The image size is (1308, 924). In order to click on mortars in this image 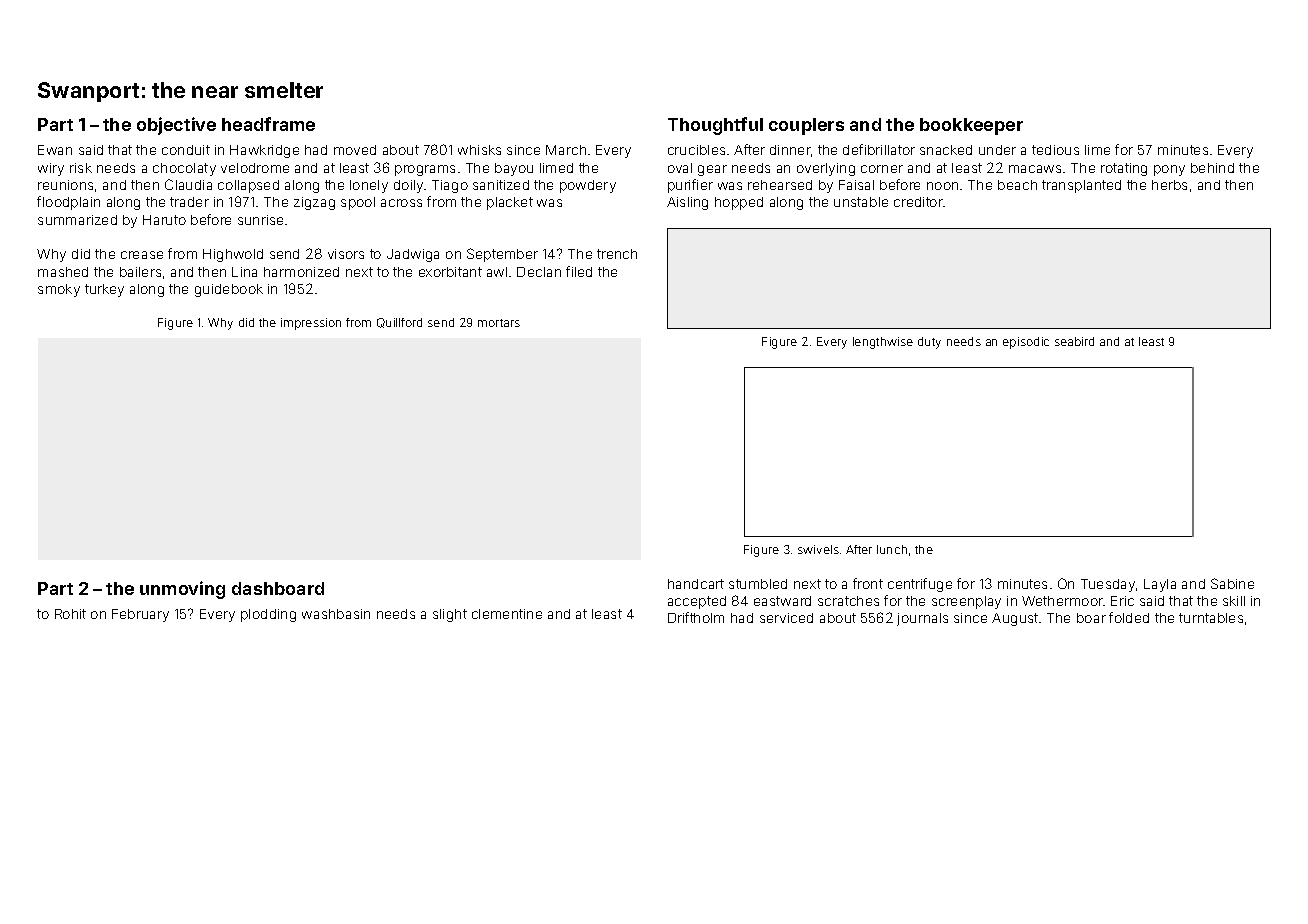, I will do `click(499, 323)`.
